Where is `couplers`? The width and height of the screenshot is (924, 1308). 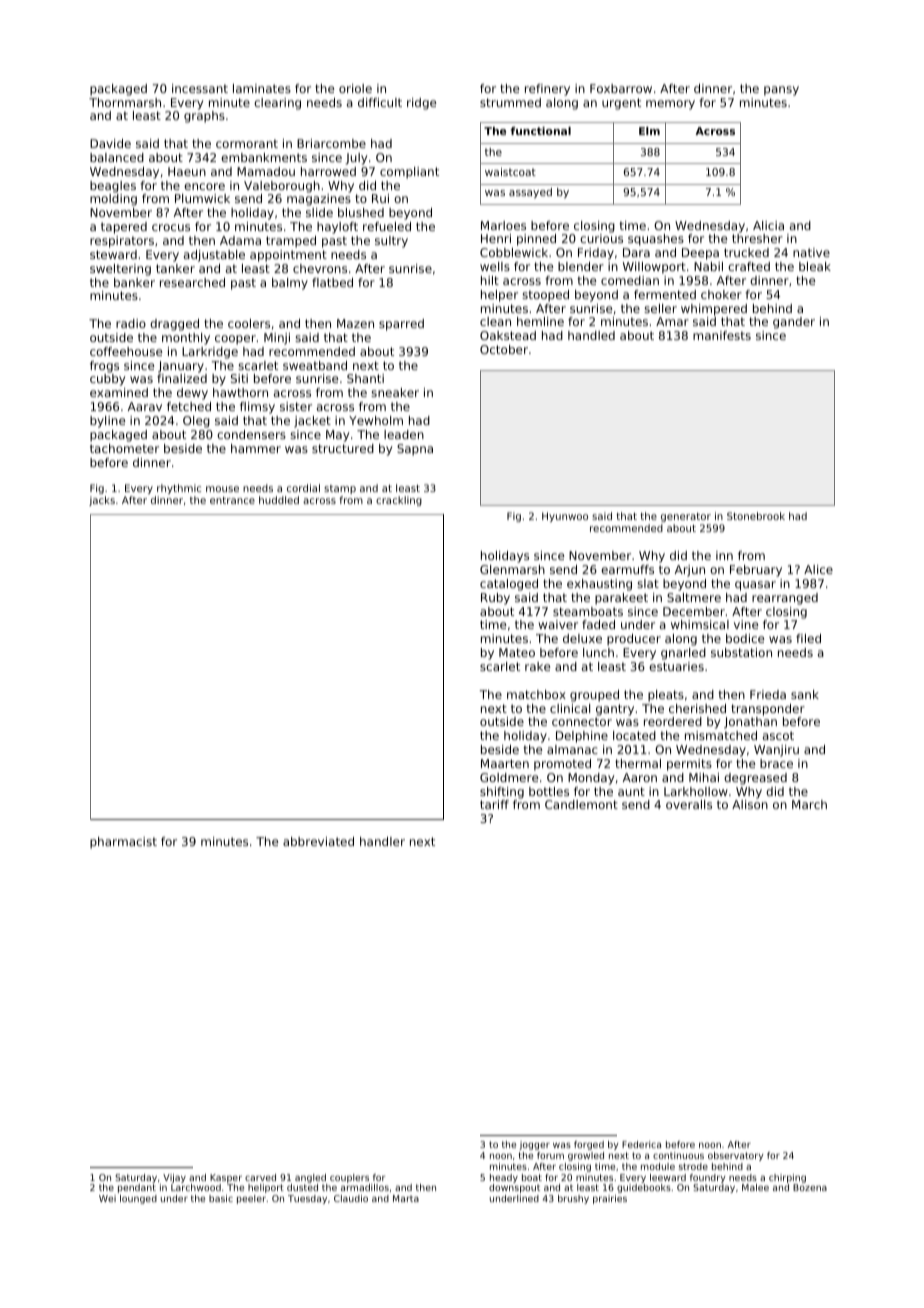
couplers is located at coordinates (349, 1178).
